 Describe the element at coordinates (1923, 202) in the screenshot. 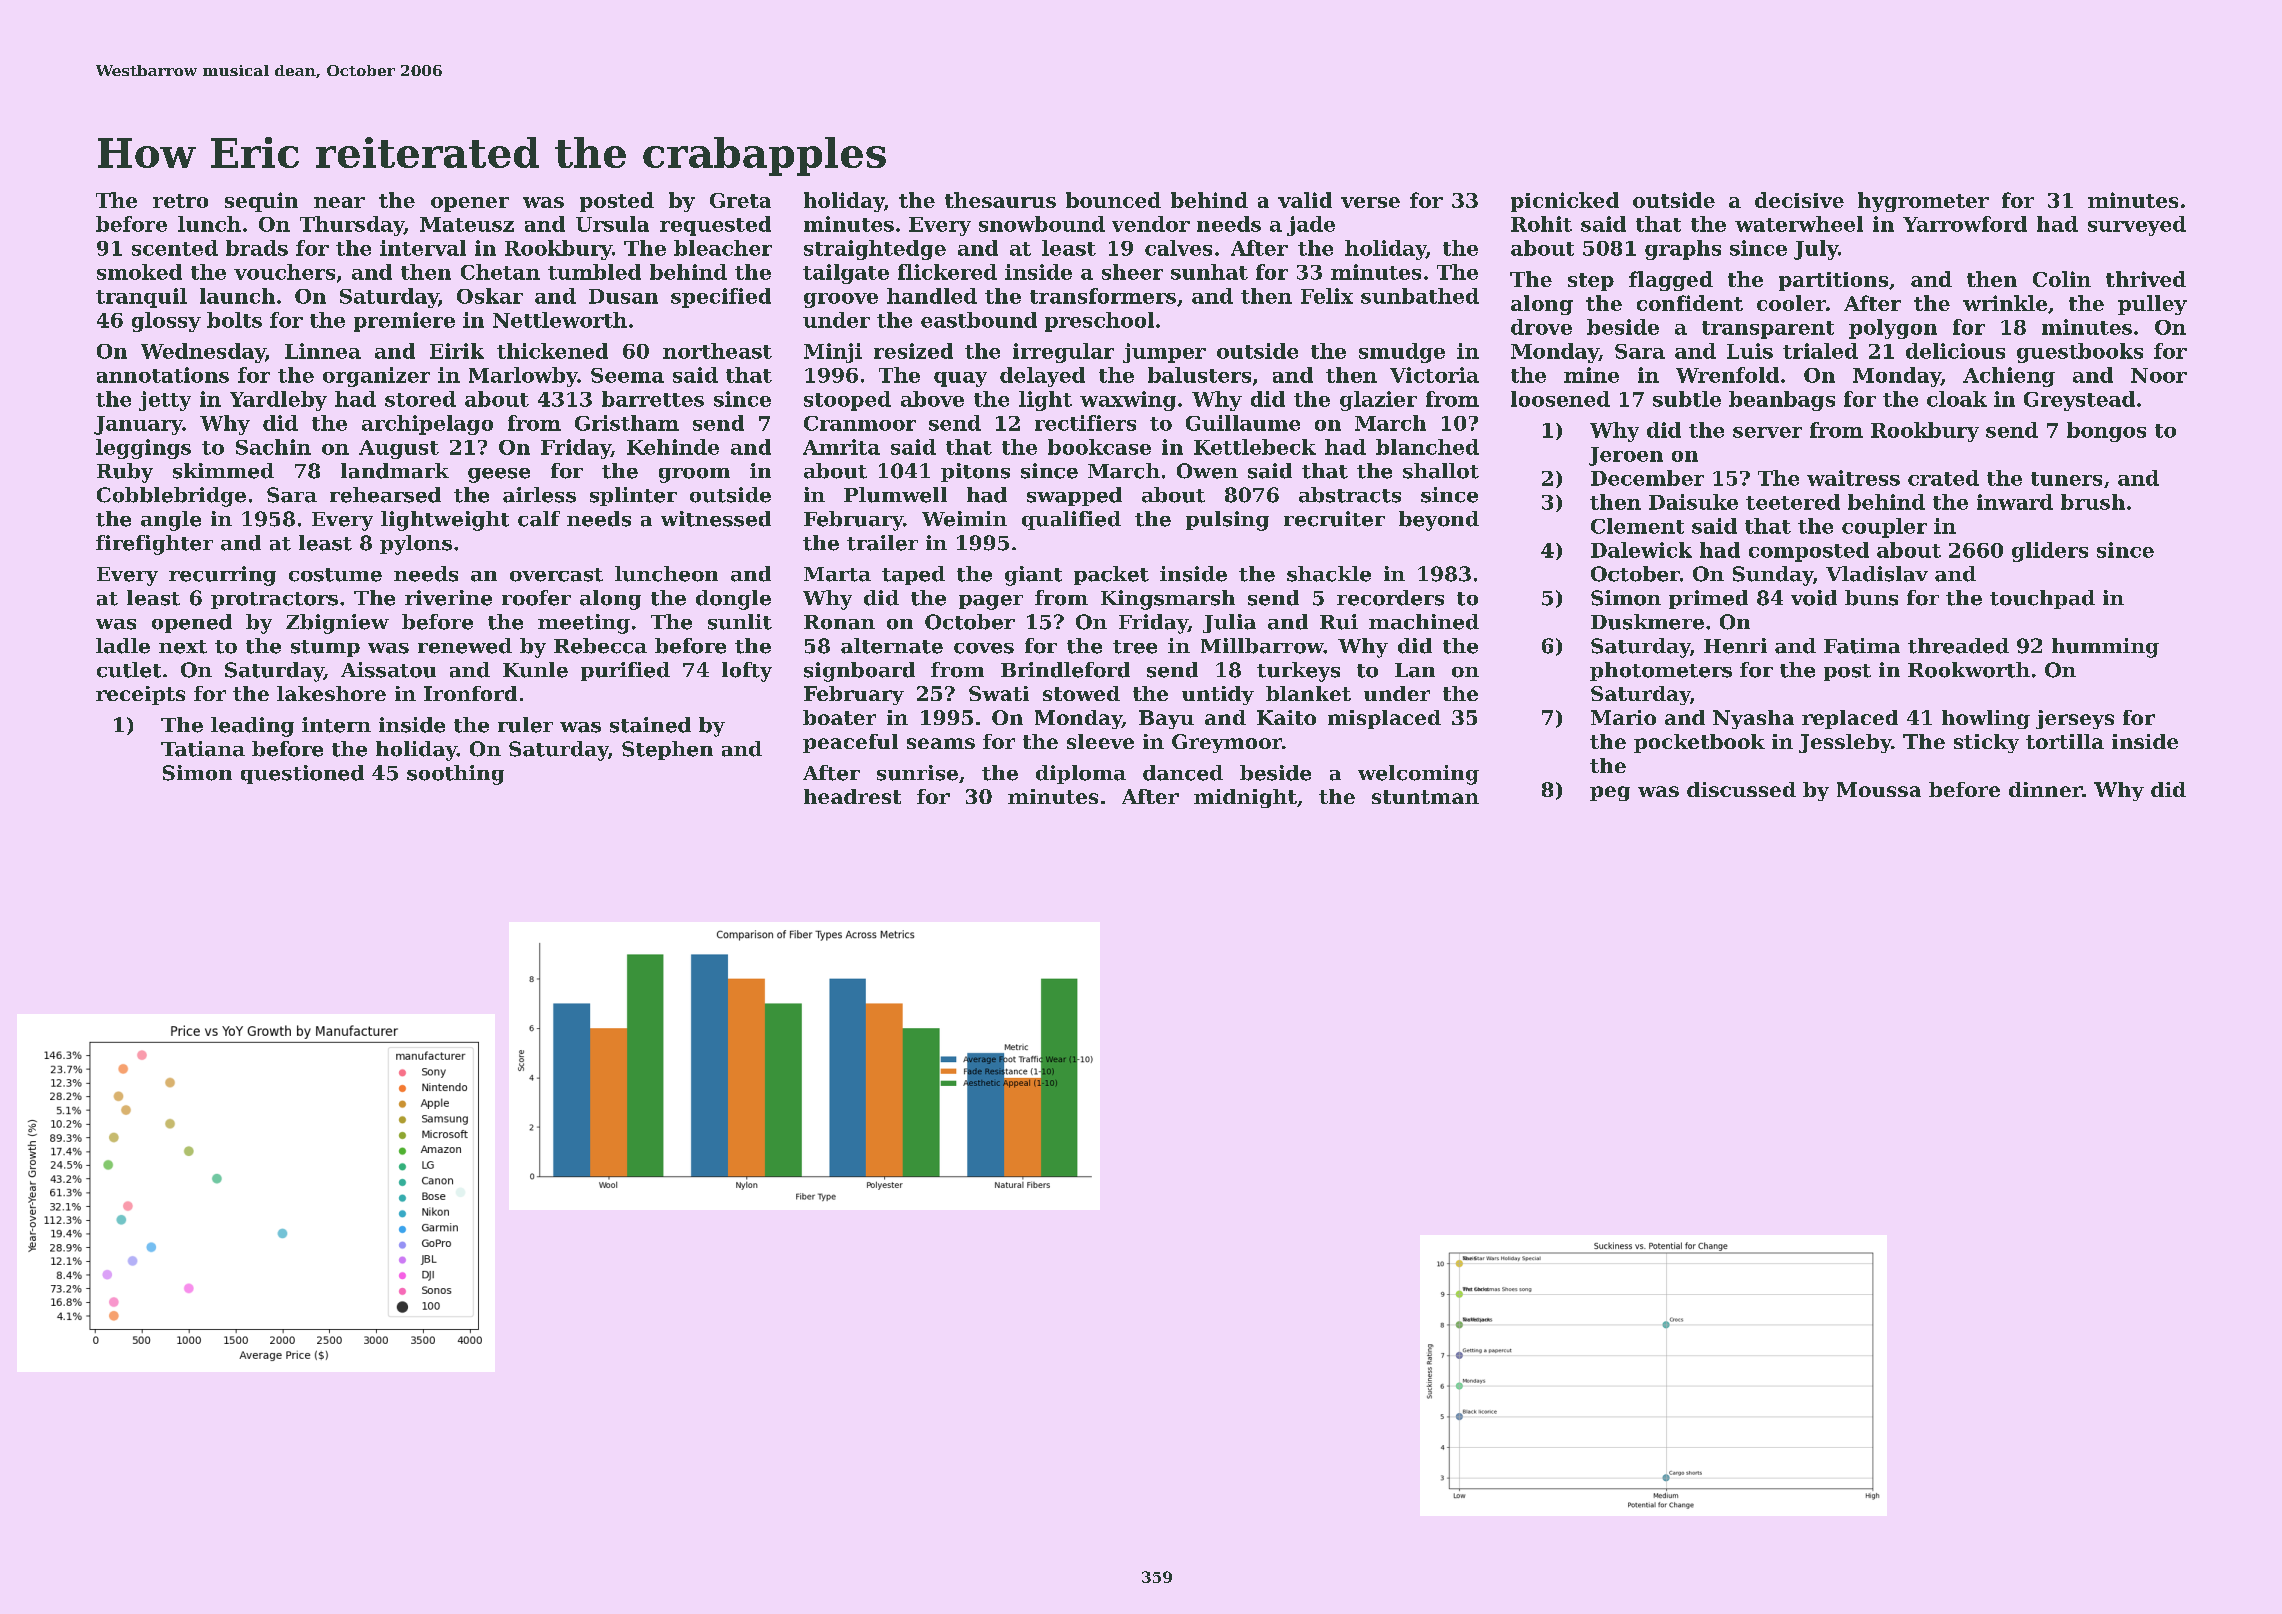

I see `hygrometer` at that location.
